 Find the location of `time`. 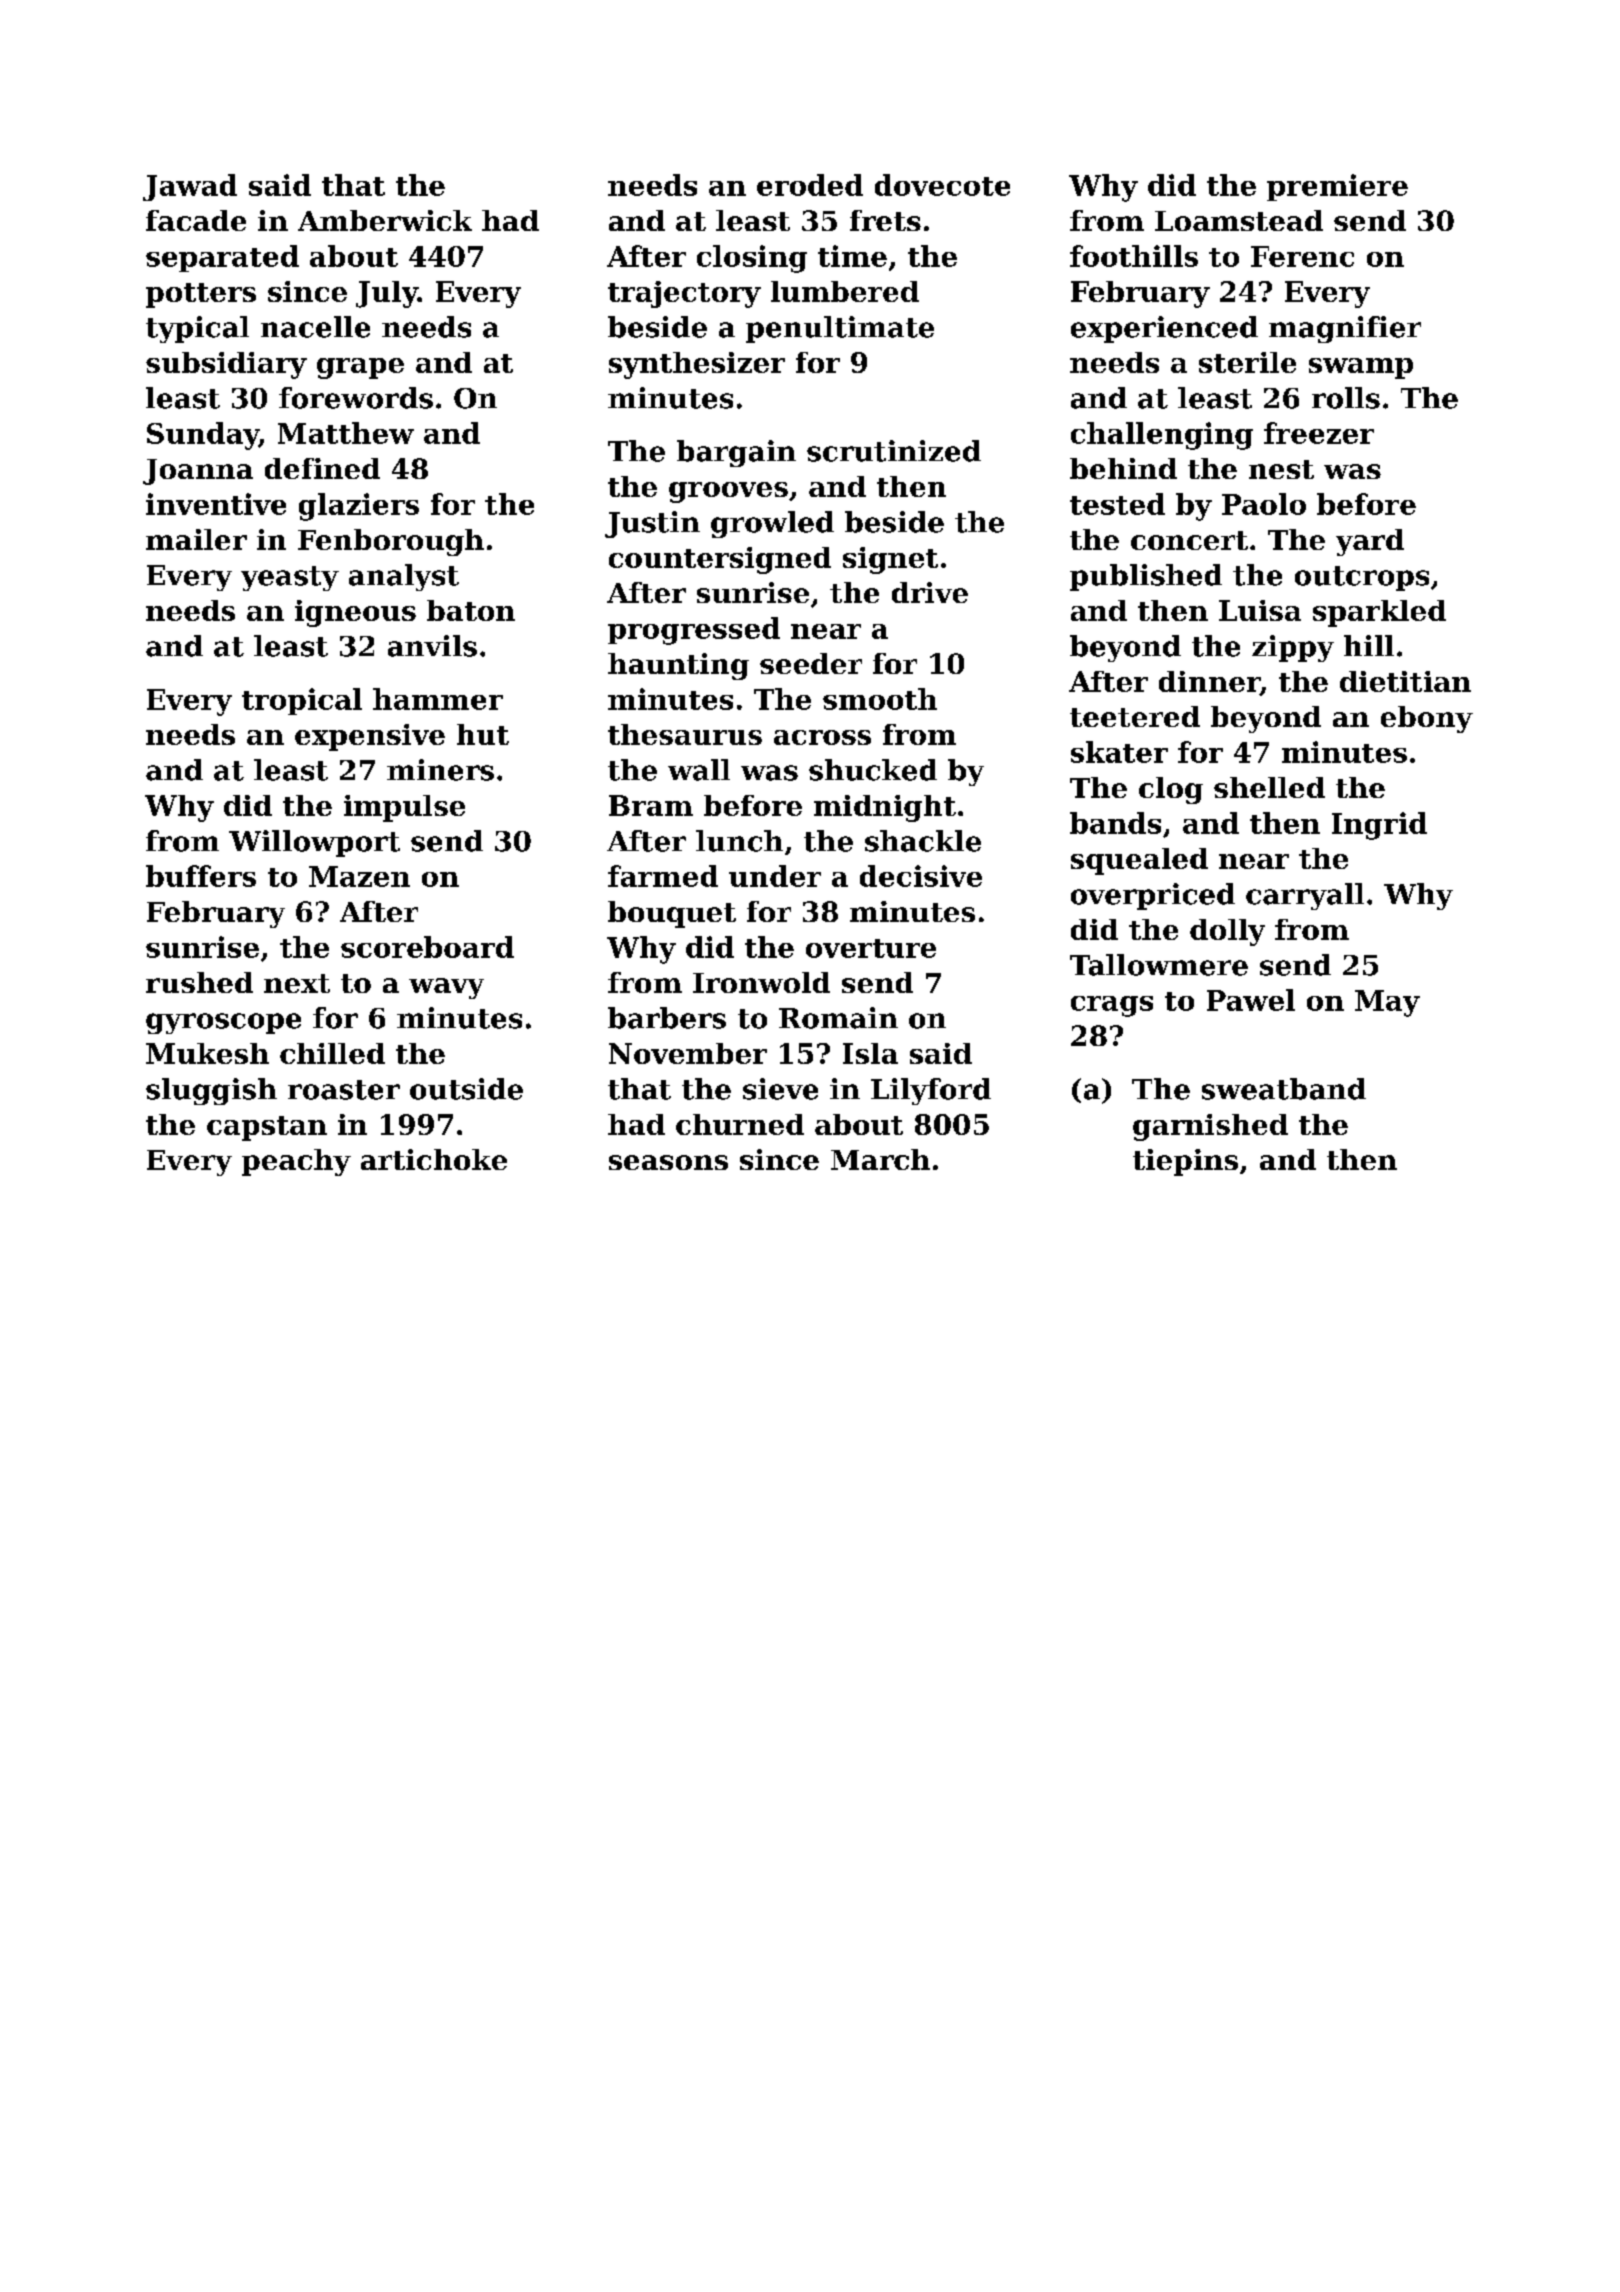

time is located at coordinates (852, 256).
